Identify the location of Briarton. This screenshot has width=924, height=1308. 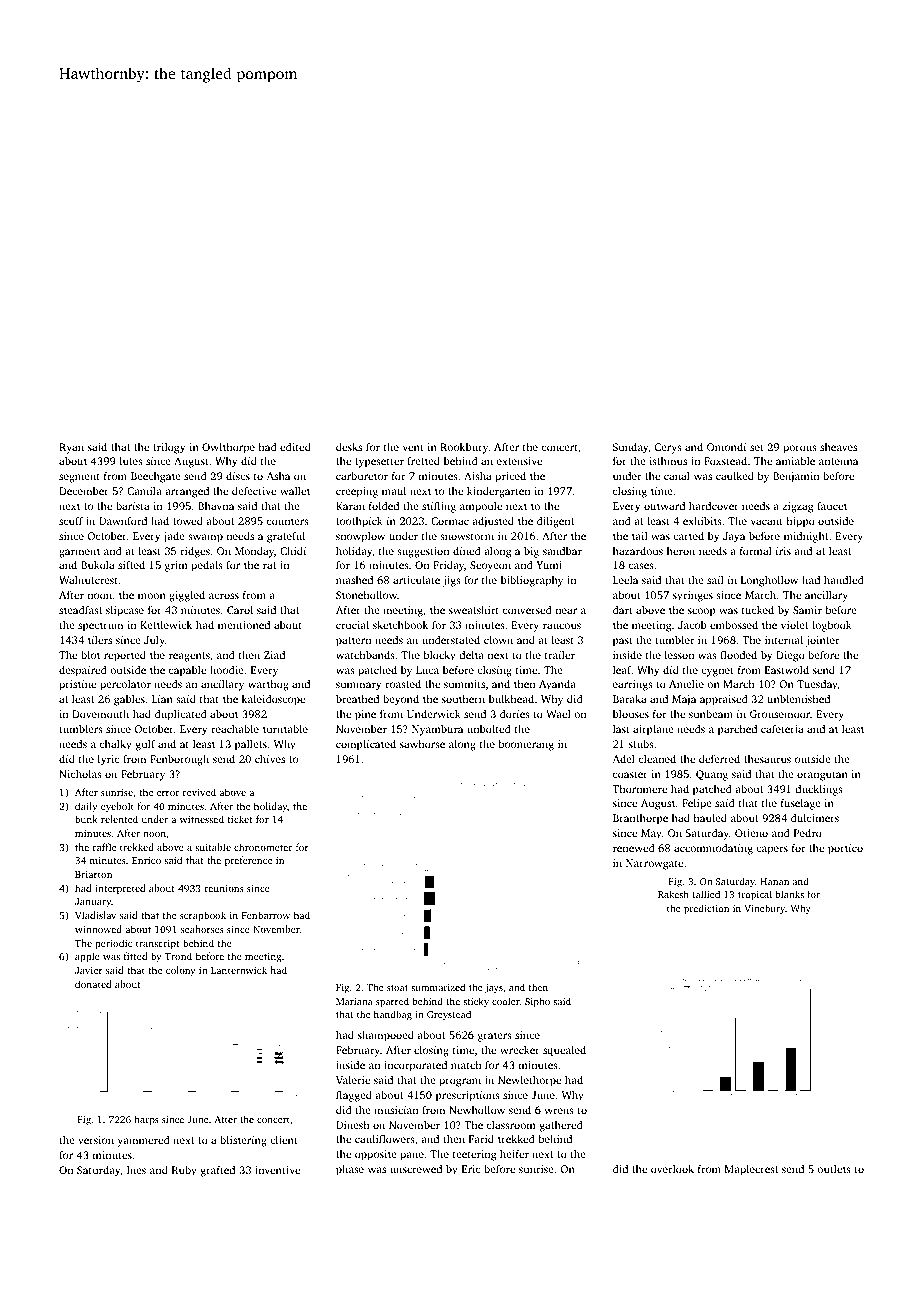
(93, 874).
